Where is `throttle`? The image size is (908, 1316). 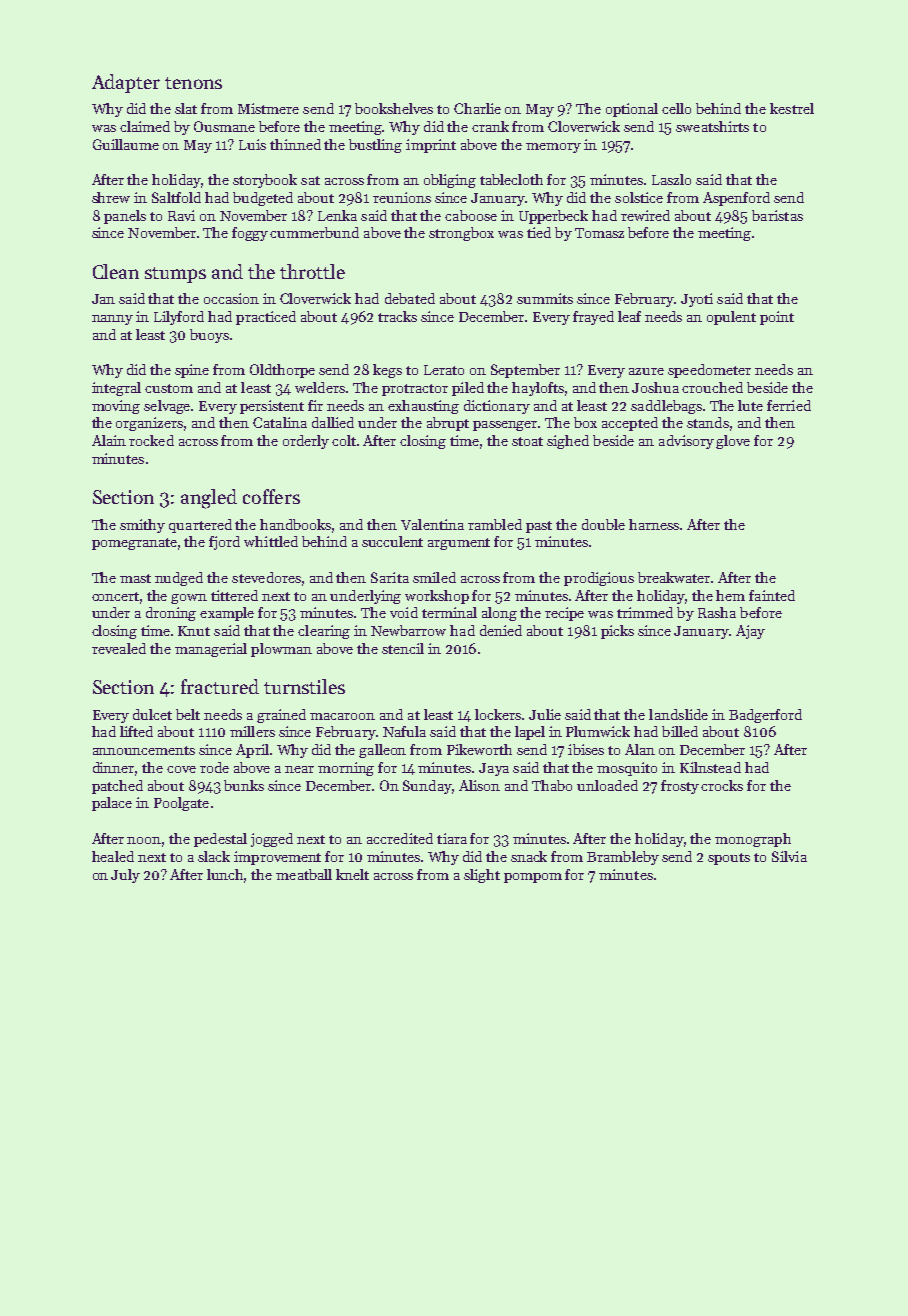 throttle is located at coordinates (312, 271).
